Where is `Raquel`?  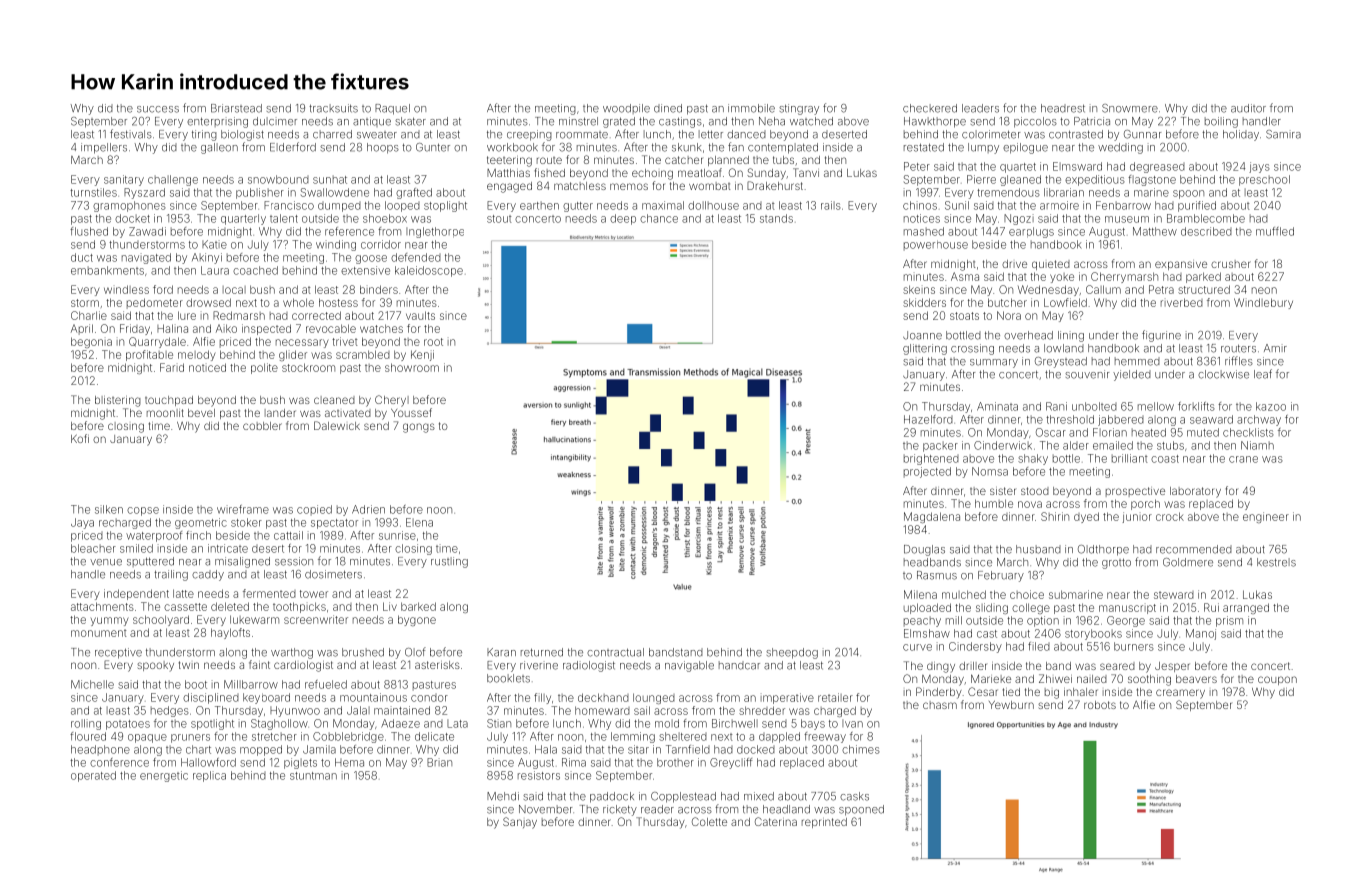
Raquel is located at coordinates (392, 109).
